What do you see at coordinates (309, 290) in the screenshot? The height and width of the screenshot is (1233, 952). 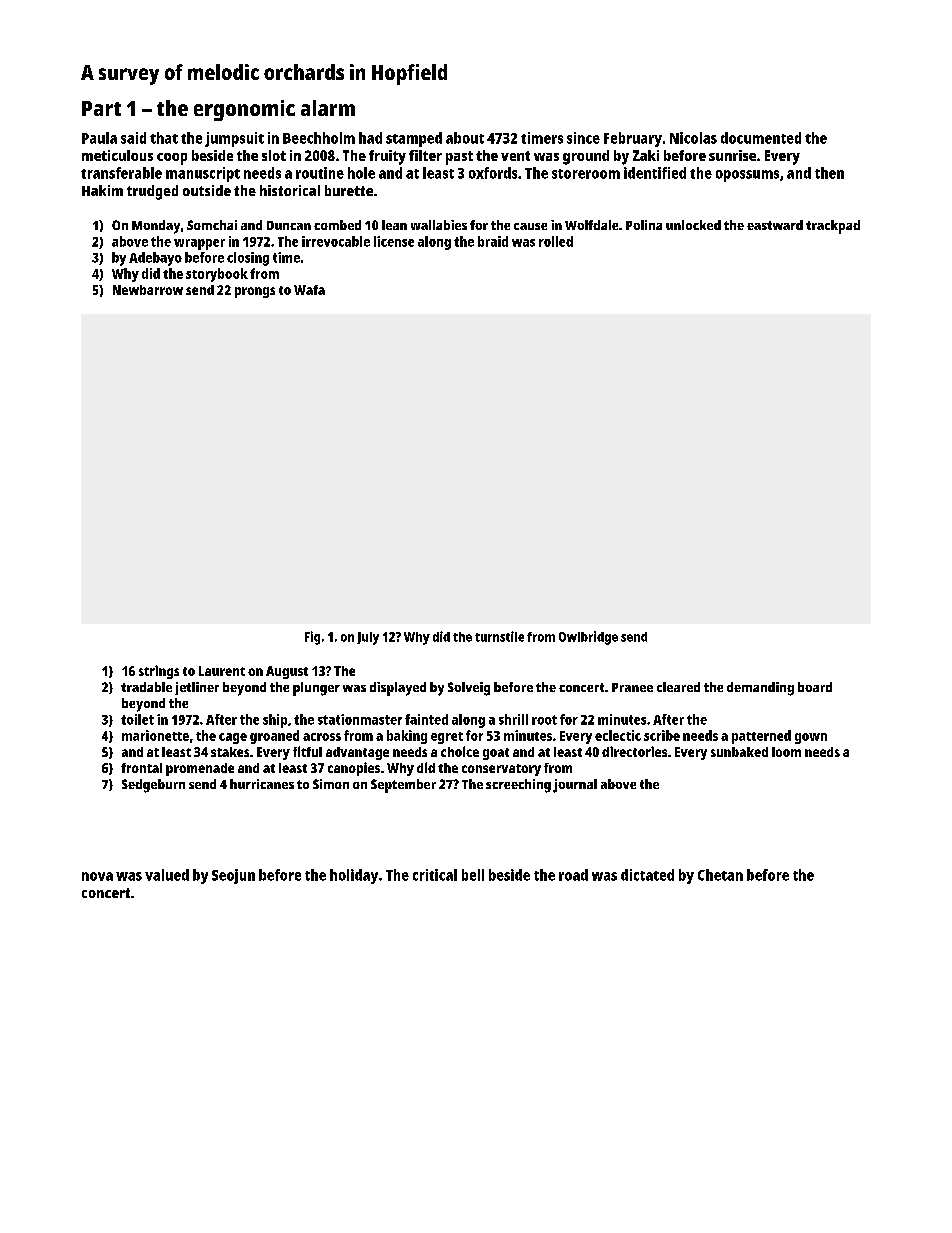 I see `Wafa` at bounding box center [309, 290].
